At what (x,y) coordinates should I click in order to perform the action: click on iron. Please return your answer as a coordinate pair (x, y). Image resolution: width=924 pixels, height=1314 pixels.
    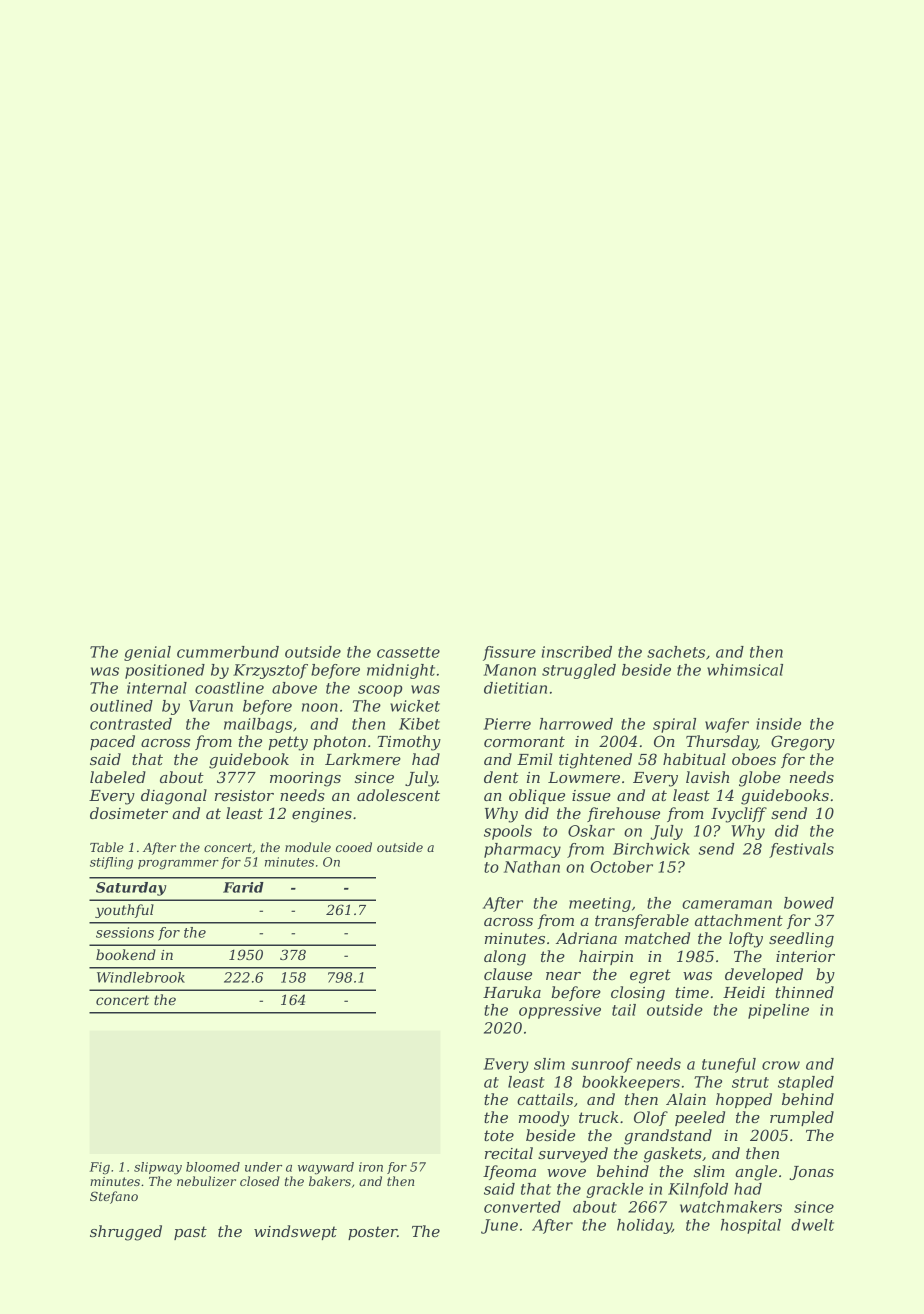
    Looking at the image, I should click on (371, 1167).
